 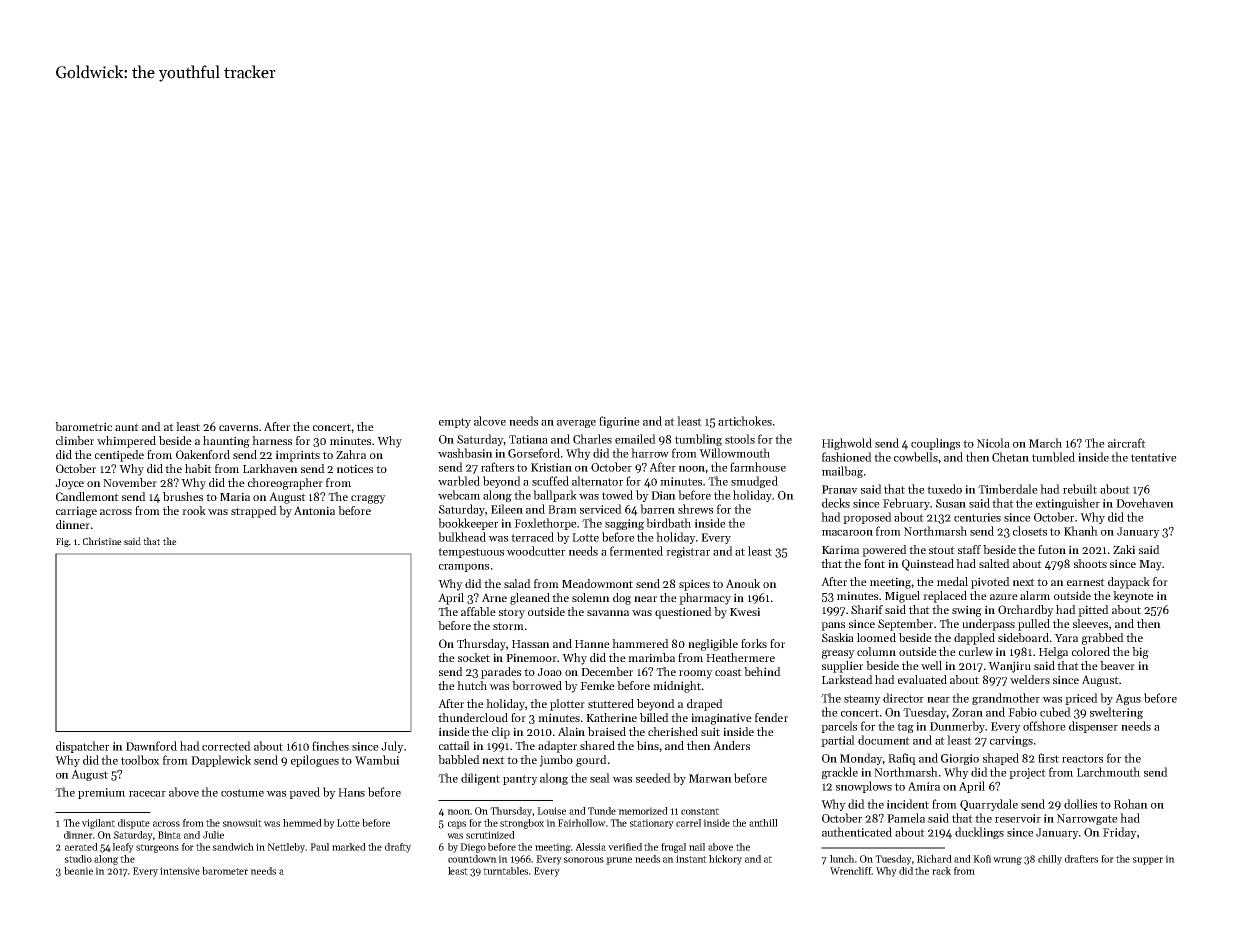 I want to click on grandmother, so click(x=1006, y=699).
